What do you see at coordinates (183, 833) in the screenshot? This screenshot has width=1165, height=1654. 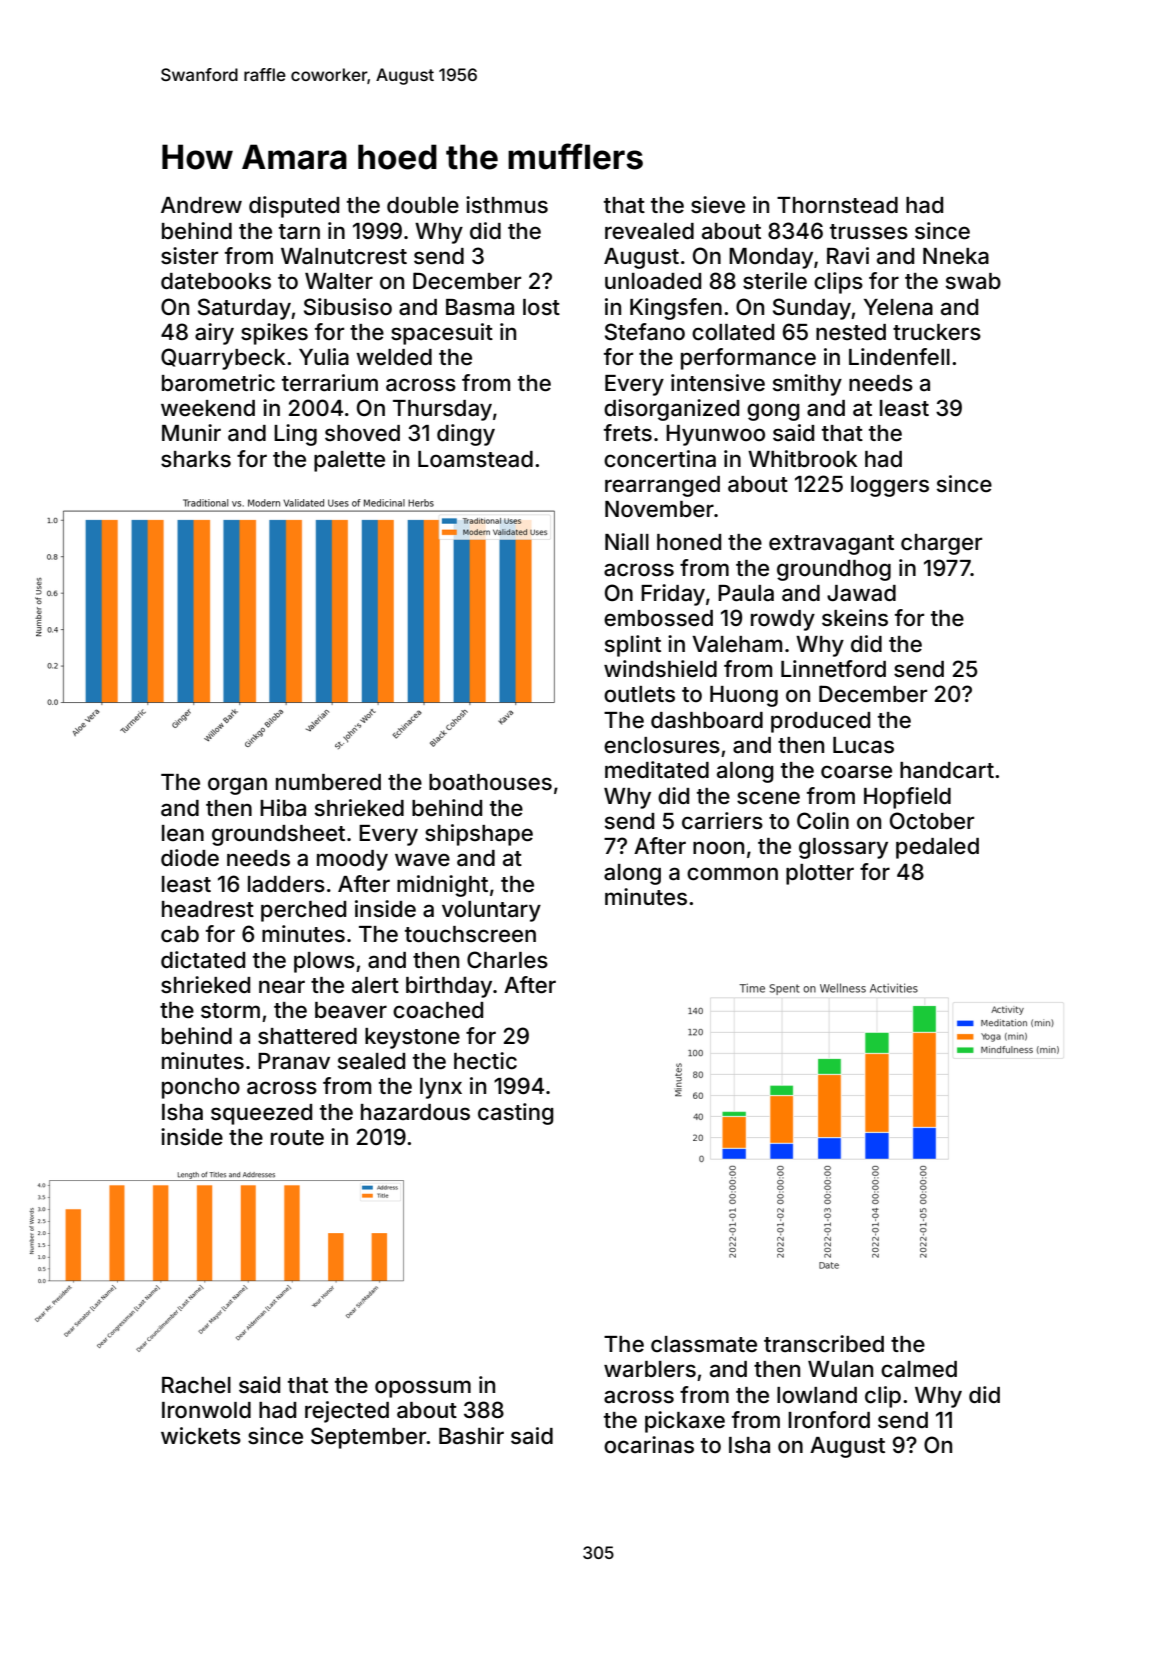 I see `lean` at bounding box center [183, 833].
